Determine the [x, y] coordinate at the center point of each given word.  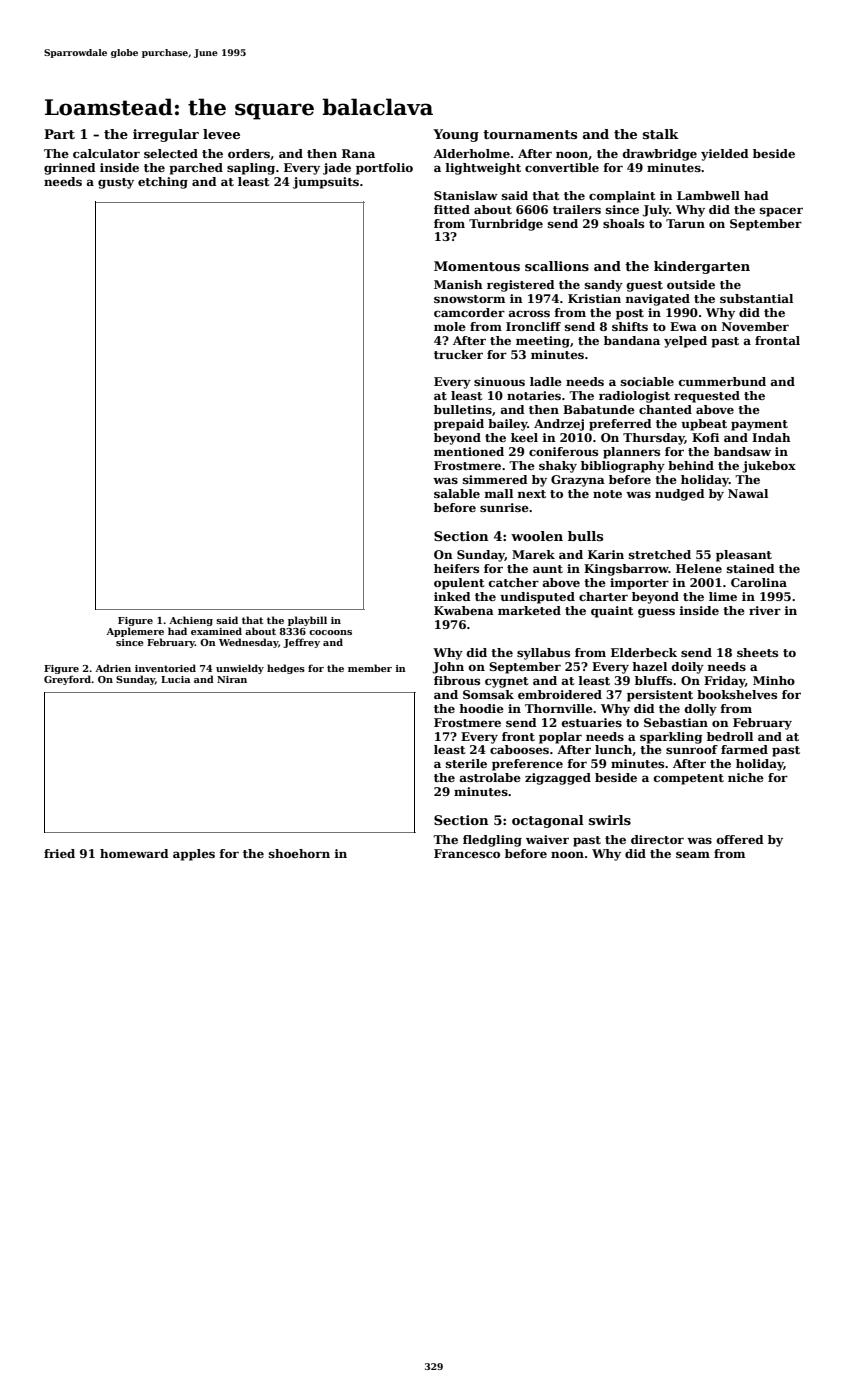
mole [450, 326]
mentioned [469, 451]
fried [59, 853]
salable [457, 493]
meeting [543, 342]
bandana [632, 340]
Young [456, 135]
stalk [661, 134]
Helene [699, 568]
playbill [307, 621]
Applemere [135, 632]
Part [59, 134]
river [765, 610]
